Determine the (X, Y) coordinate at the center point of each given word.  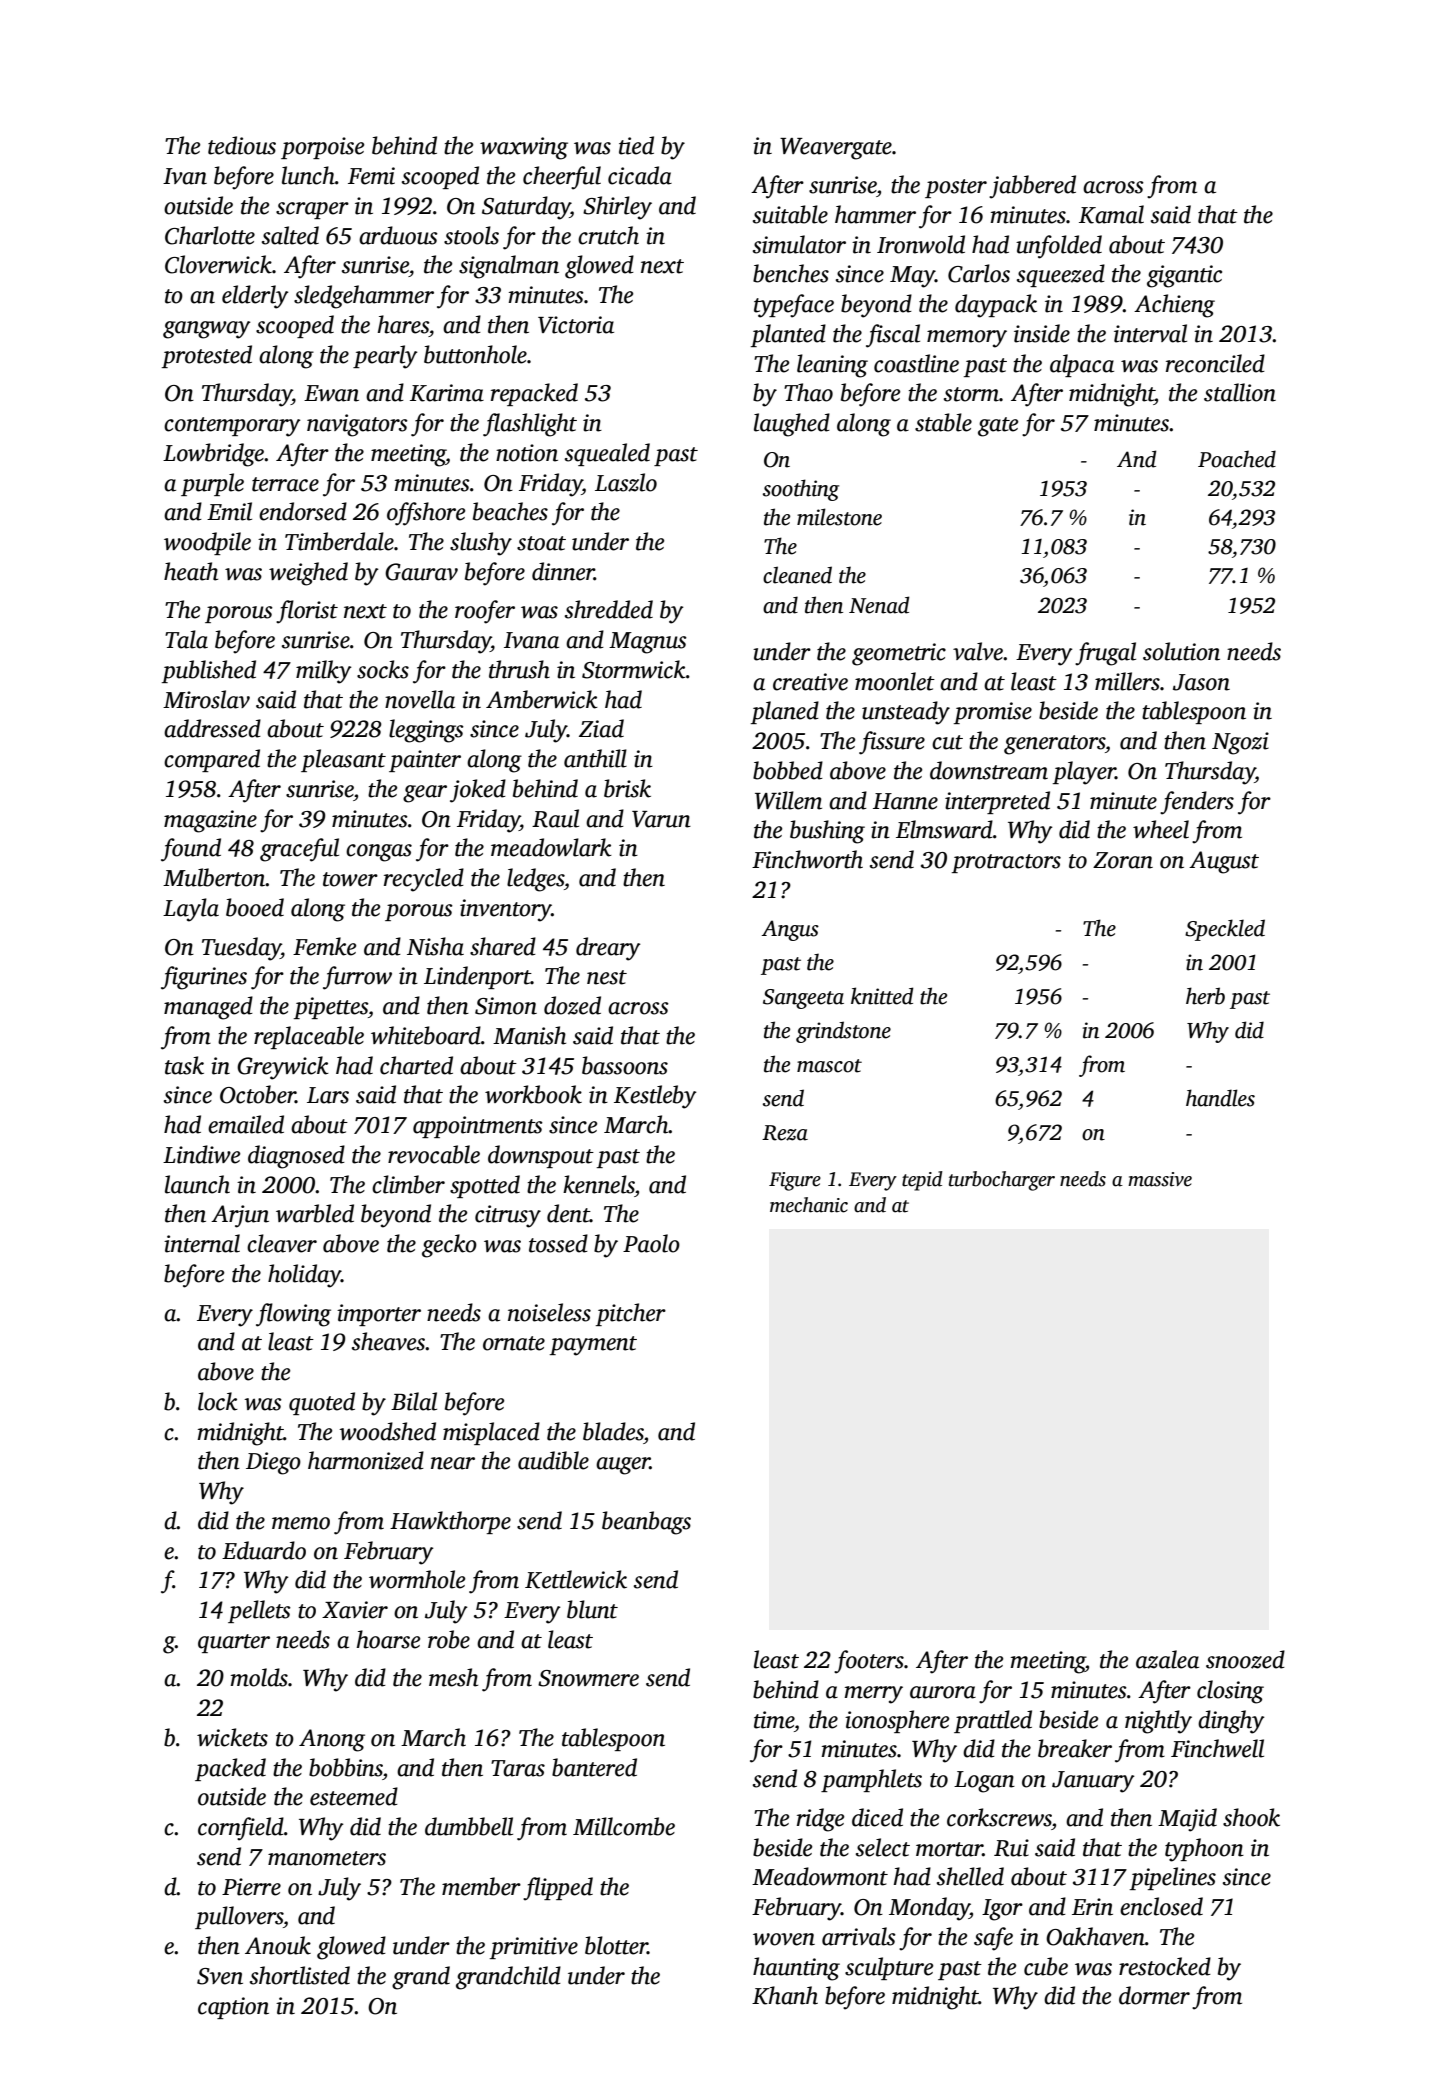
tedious (242, 145)
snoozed (1245, 1659)
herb (1205, 996)
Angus (790, 930)
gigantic (1184, 276)
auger (623, 1466)
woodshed (387, 1431)
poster (956, 188)
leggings (426, 731)
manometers (327, 1858)
